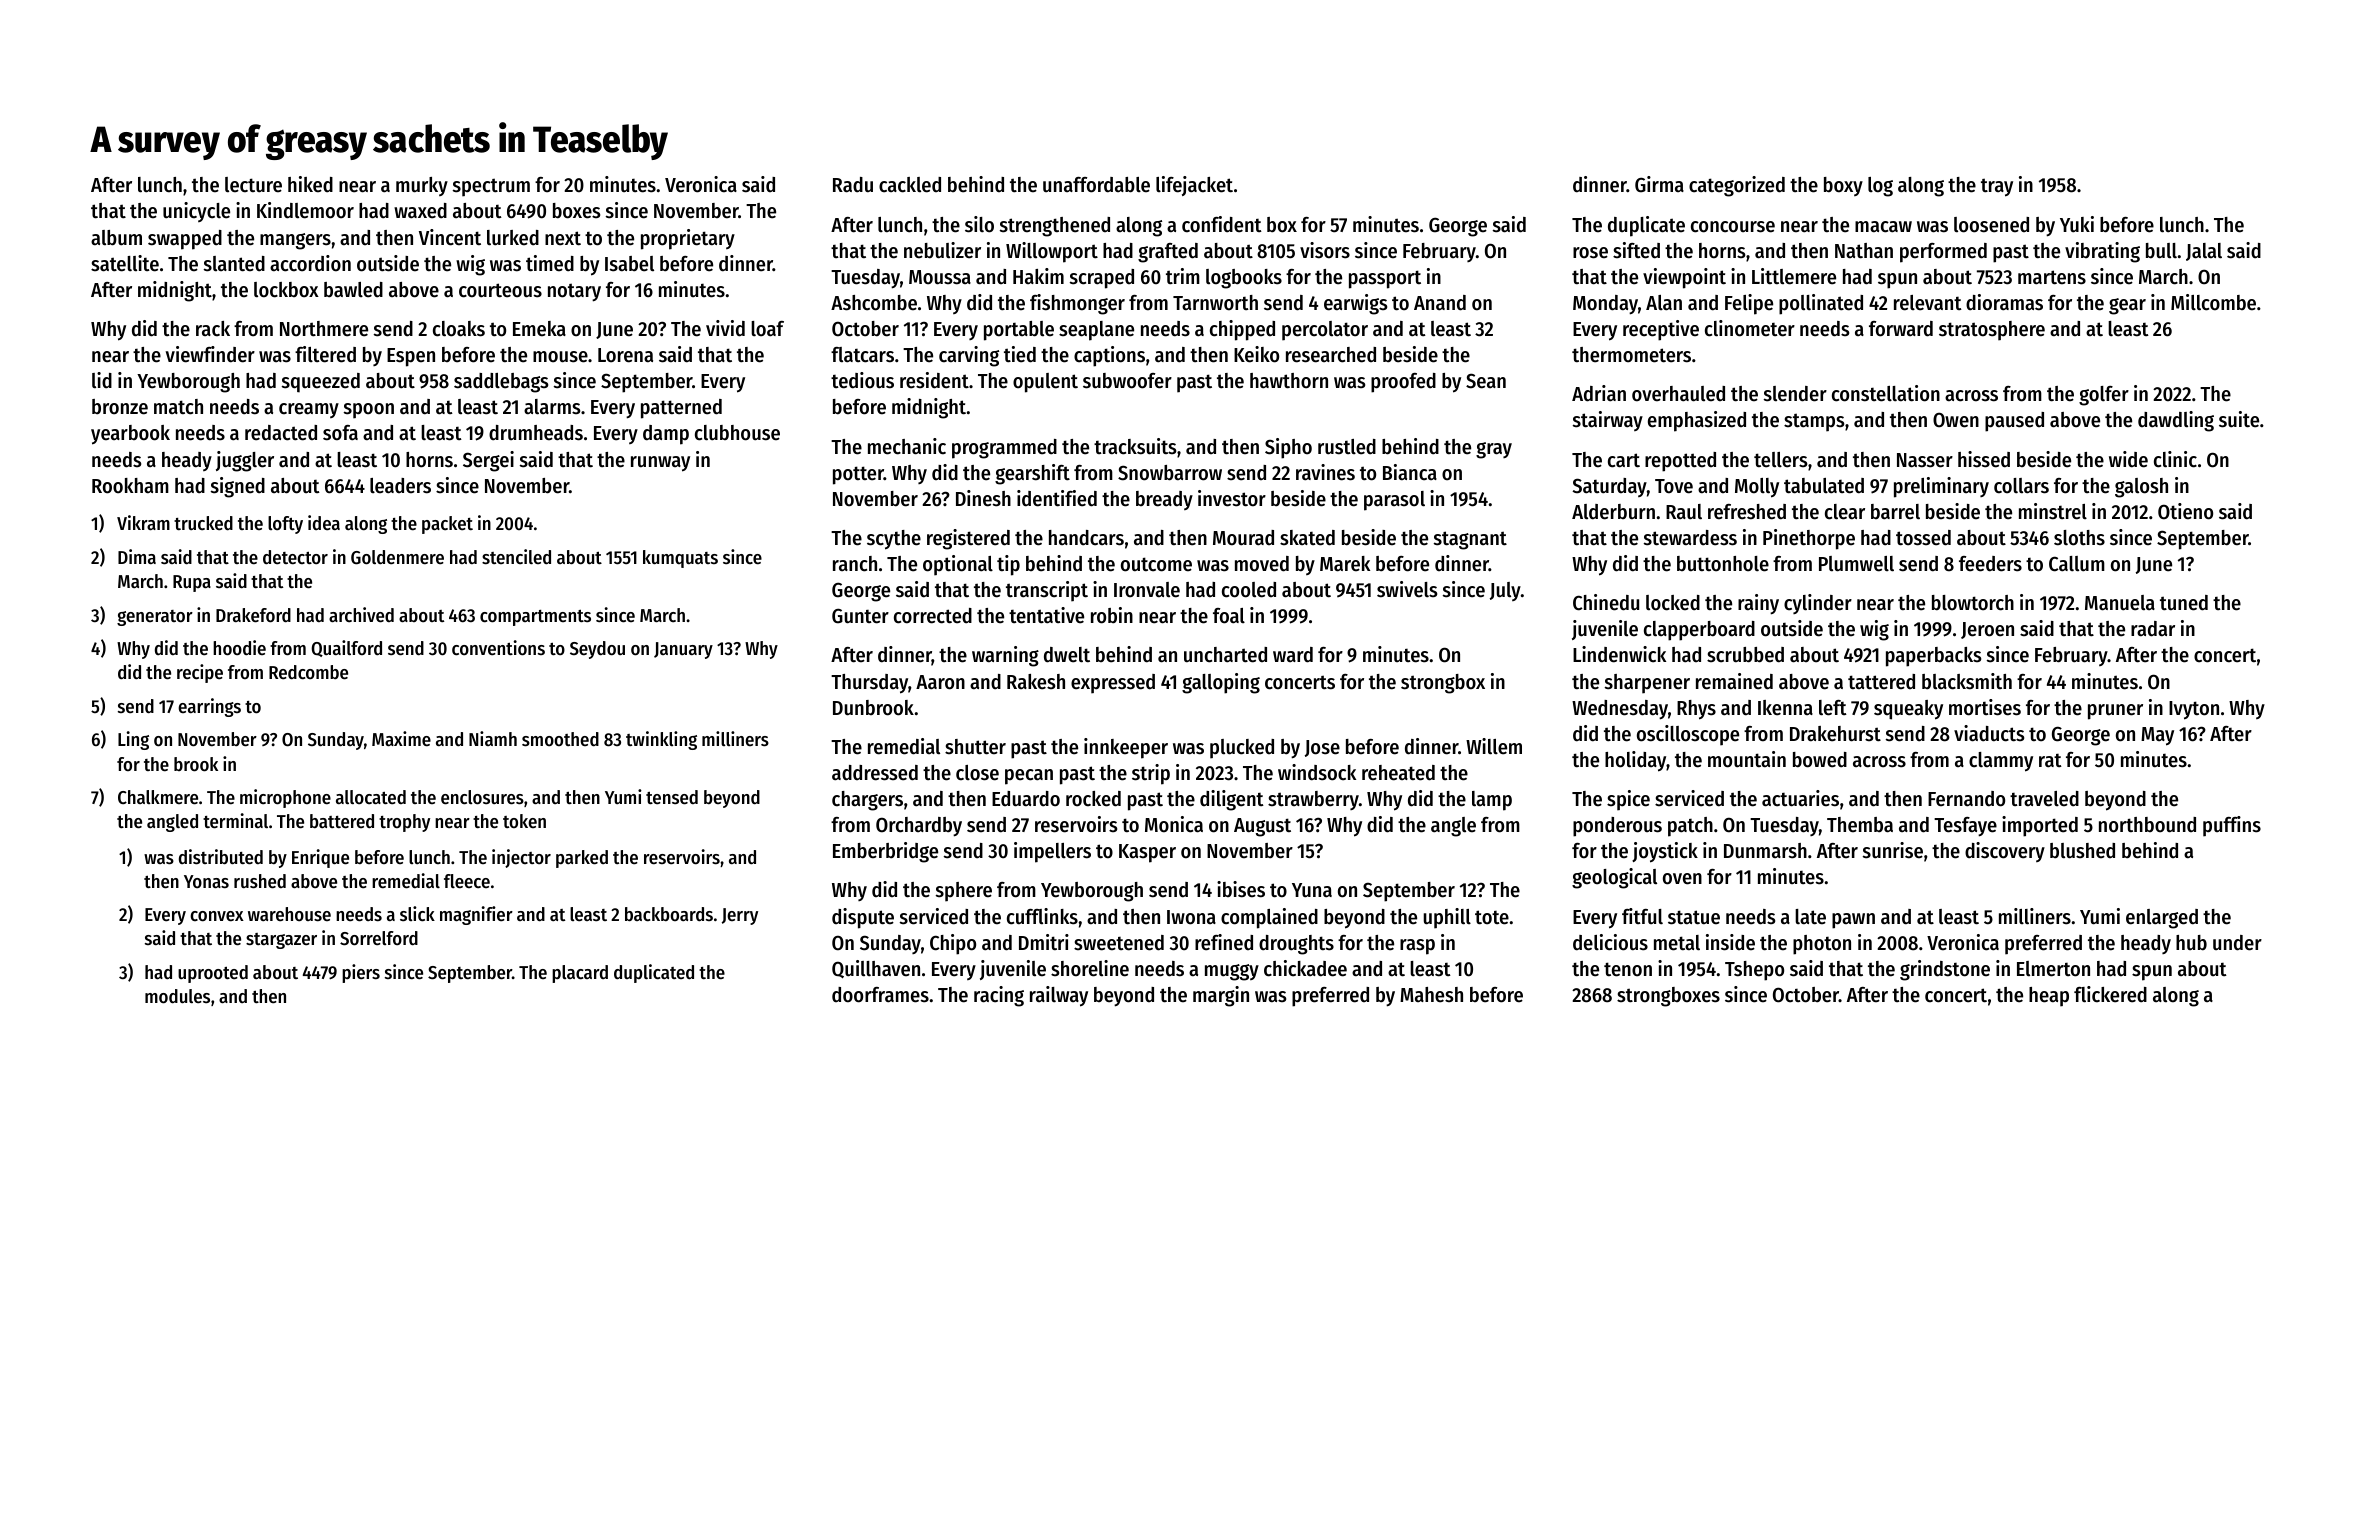 This screenshot has width=2360, height=1527. Describe the element at coordinates (975, 747) in the screenshot. I see `shutter` at that location.
